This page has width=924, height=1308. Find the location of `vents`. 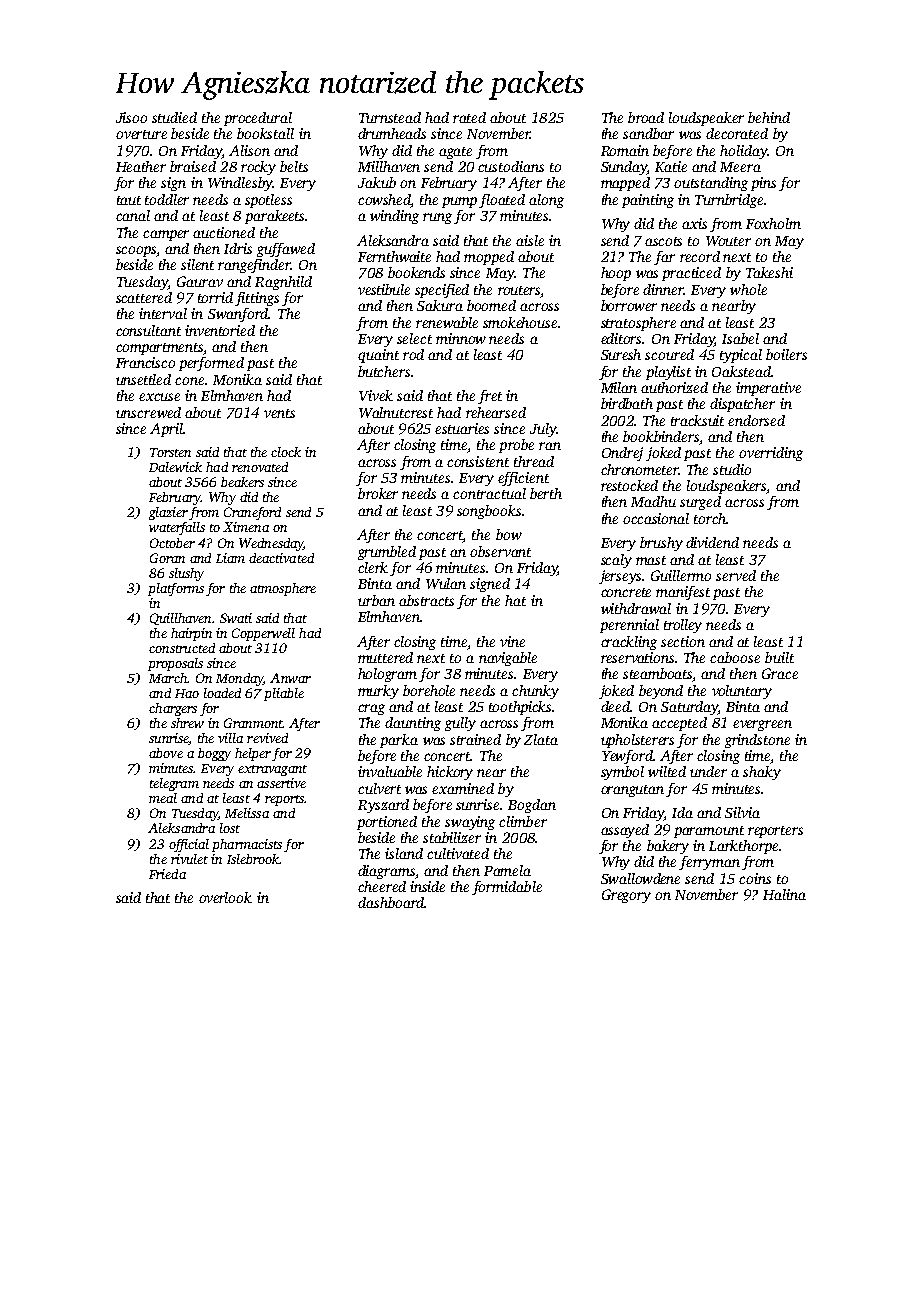

vents is located at coordinates (279, 413).
